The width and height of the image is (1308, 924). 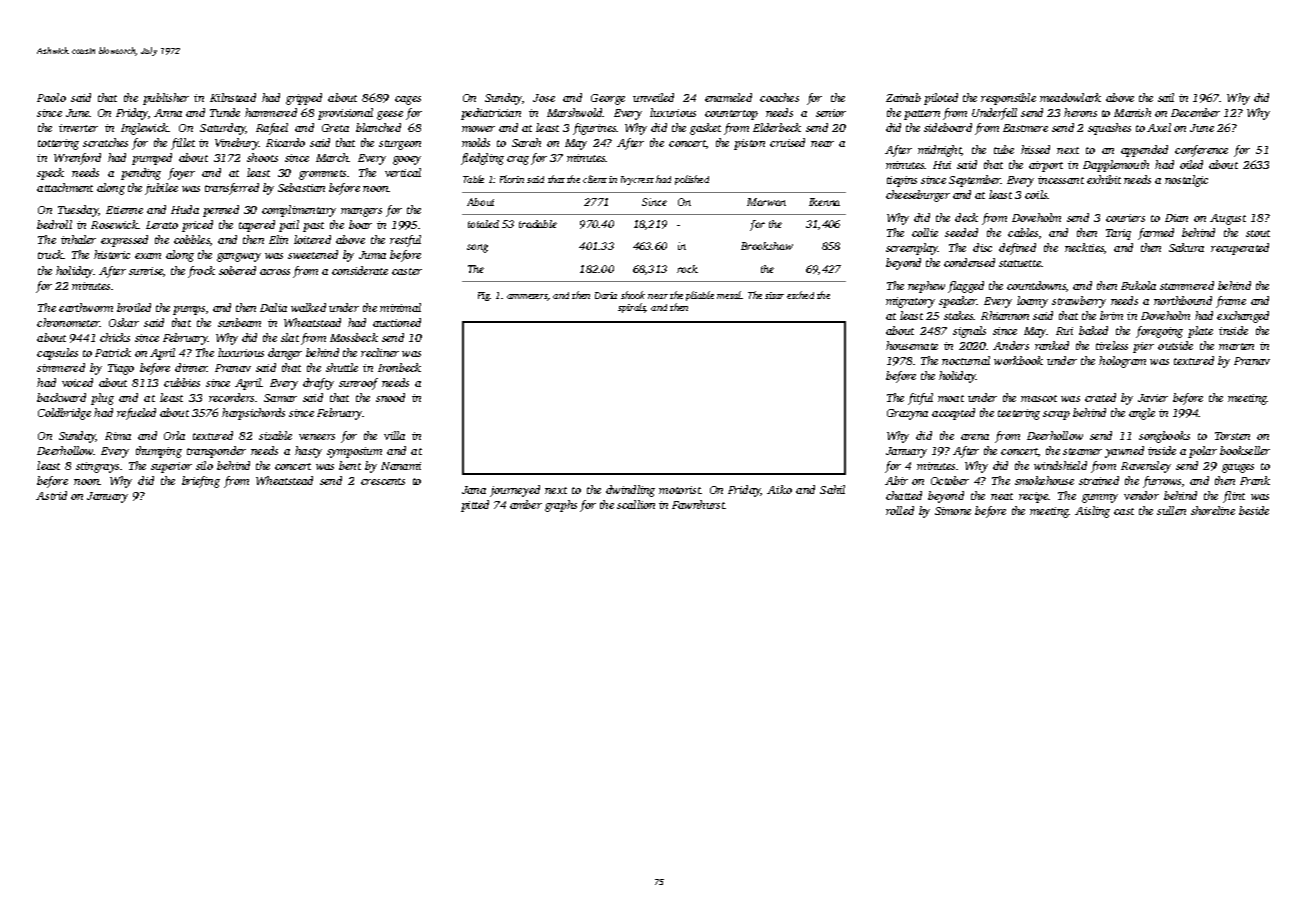 I want to click on August, so click(x=1228, y=219).
